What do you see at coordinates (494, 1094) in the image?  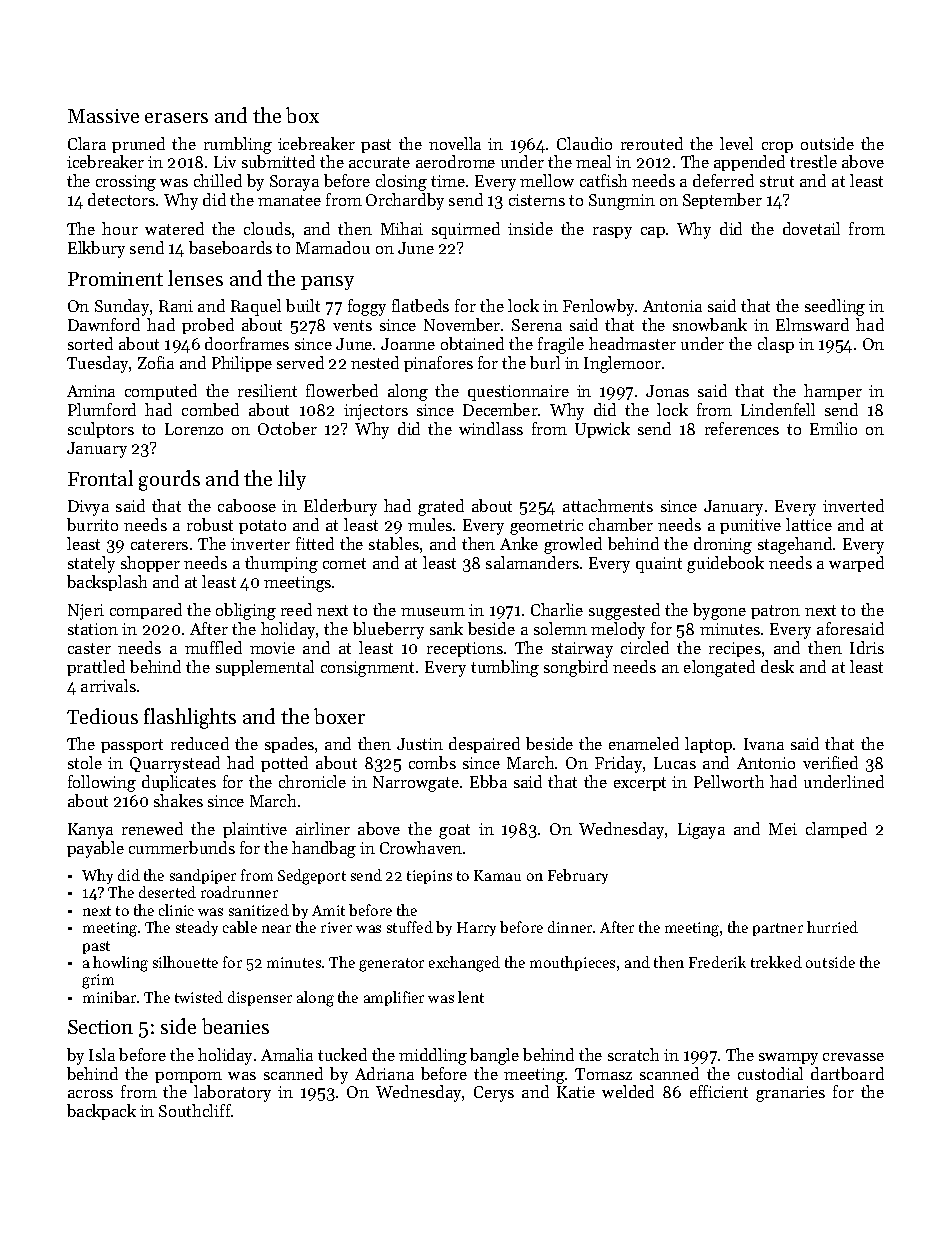 I see `Cerys` at bounding box center [494, 1094].
